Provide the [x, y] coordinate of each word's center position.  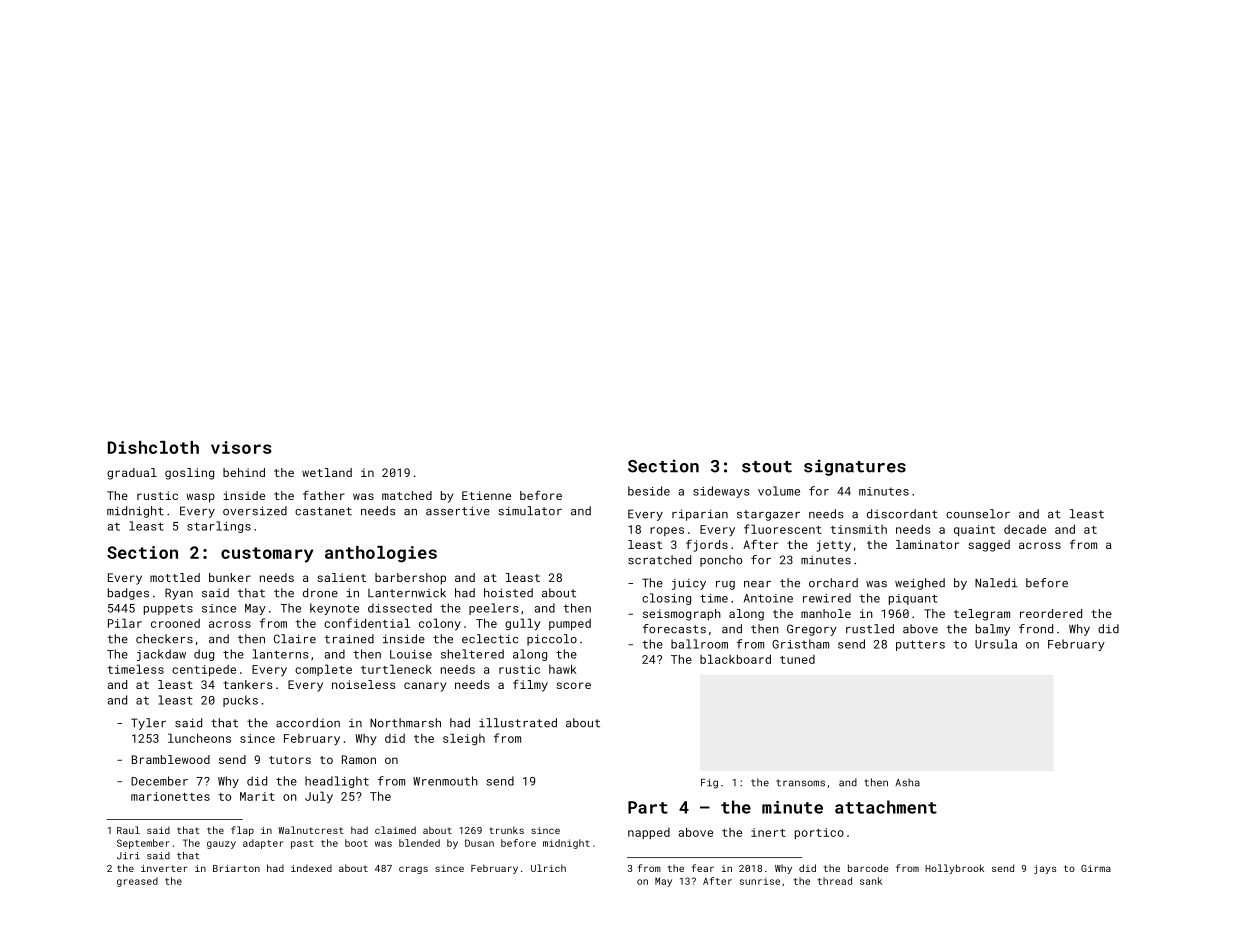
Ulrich [548, 868]
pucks [240, 701]
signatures [855, 467]
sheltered [472, 654]
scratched [659, 560]
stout [767, 467]
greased [137, 882]
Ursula [996, 644]
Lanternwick [407, 593]
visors [241, 447]
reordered [1051, 613]
